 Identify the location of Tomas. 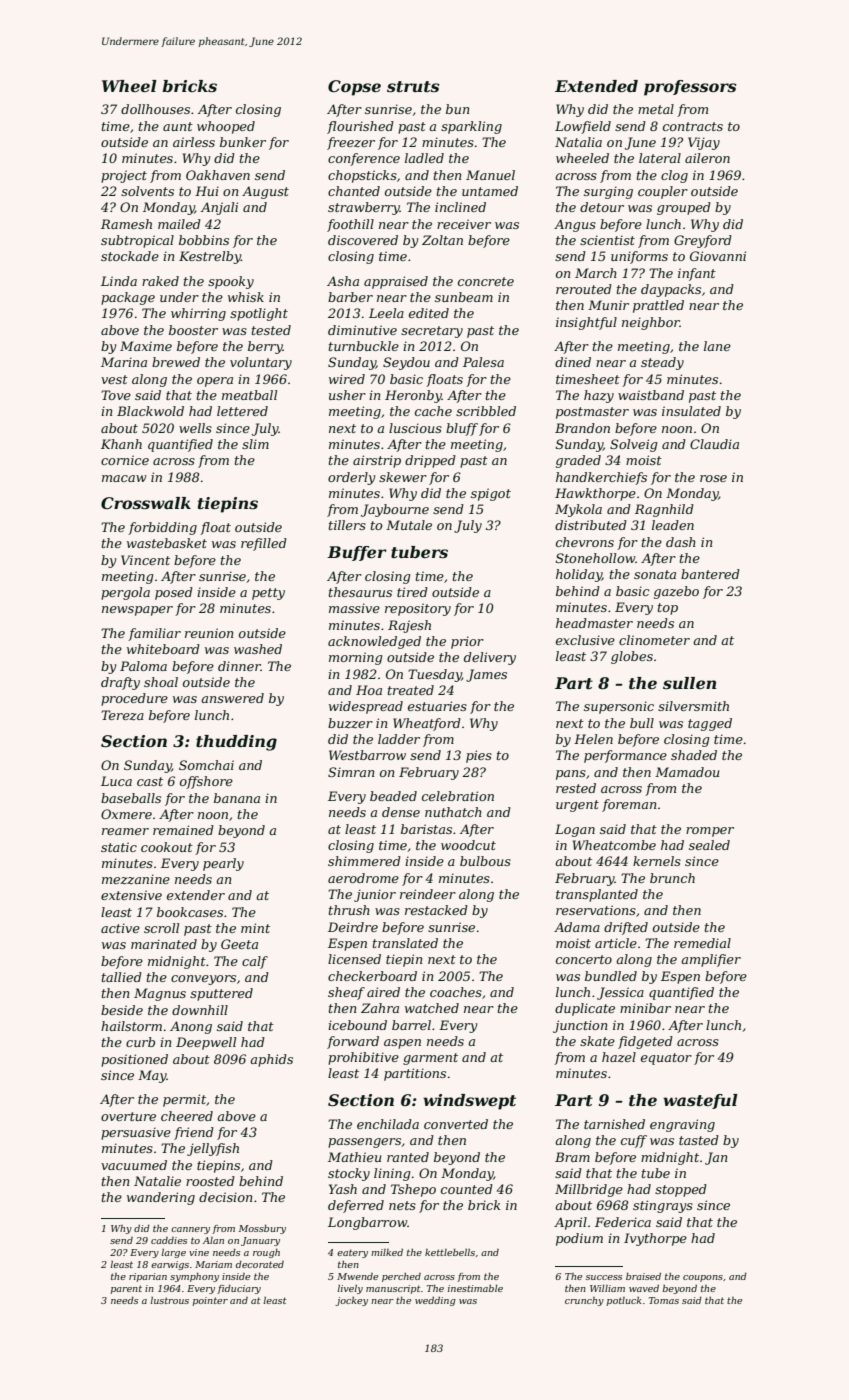
(664, 1300).
